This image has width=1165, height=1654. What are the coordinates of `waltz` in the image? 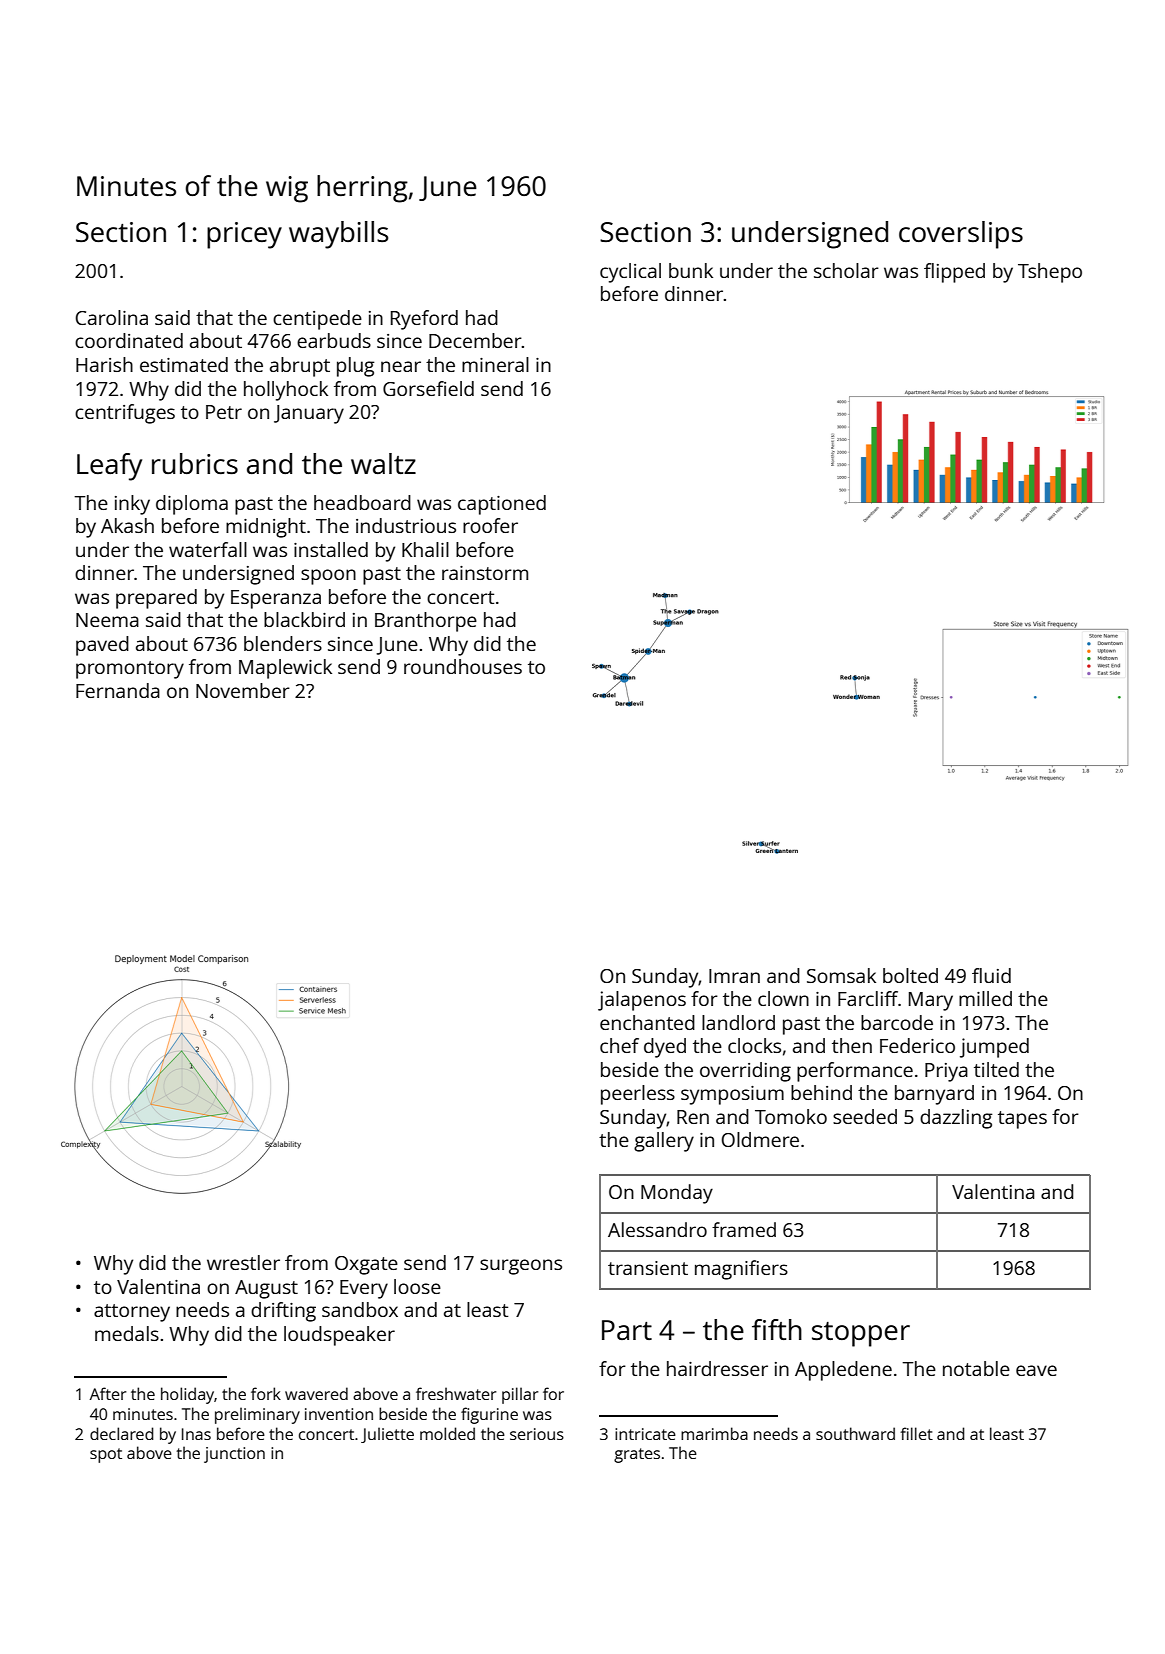 It's located at (383, 463).
